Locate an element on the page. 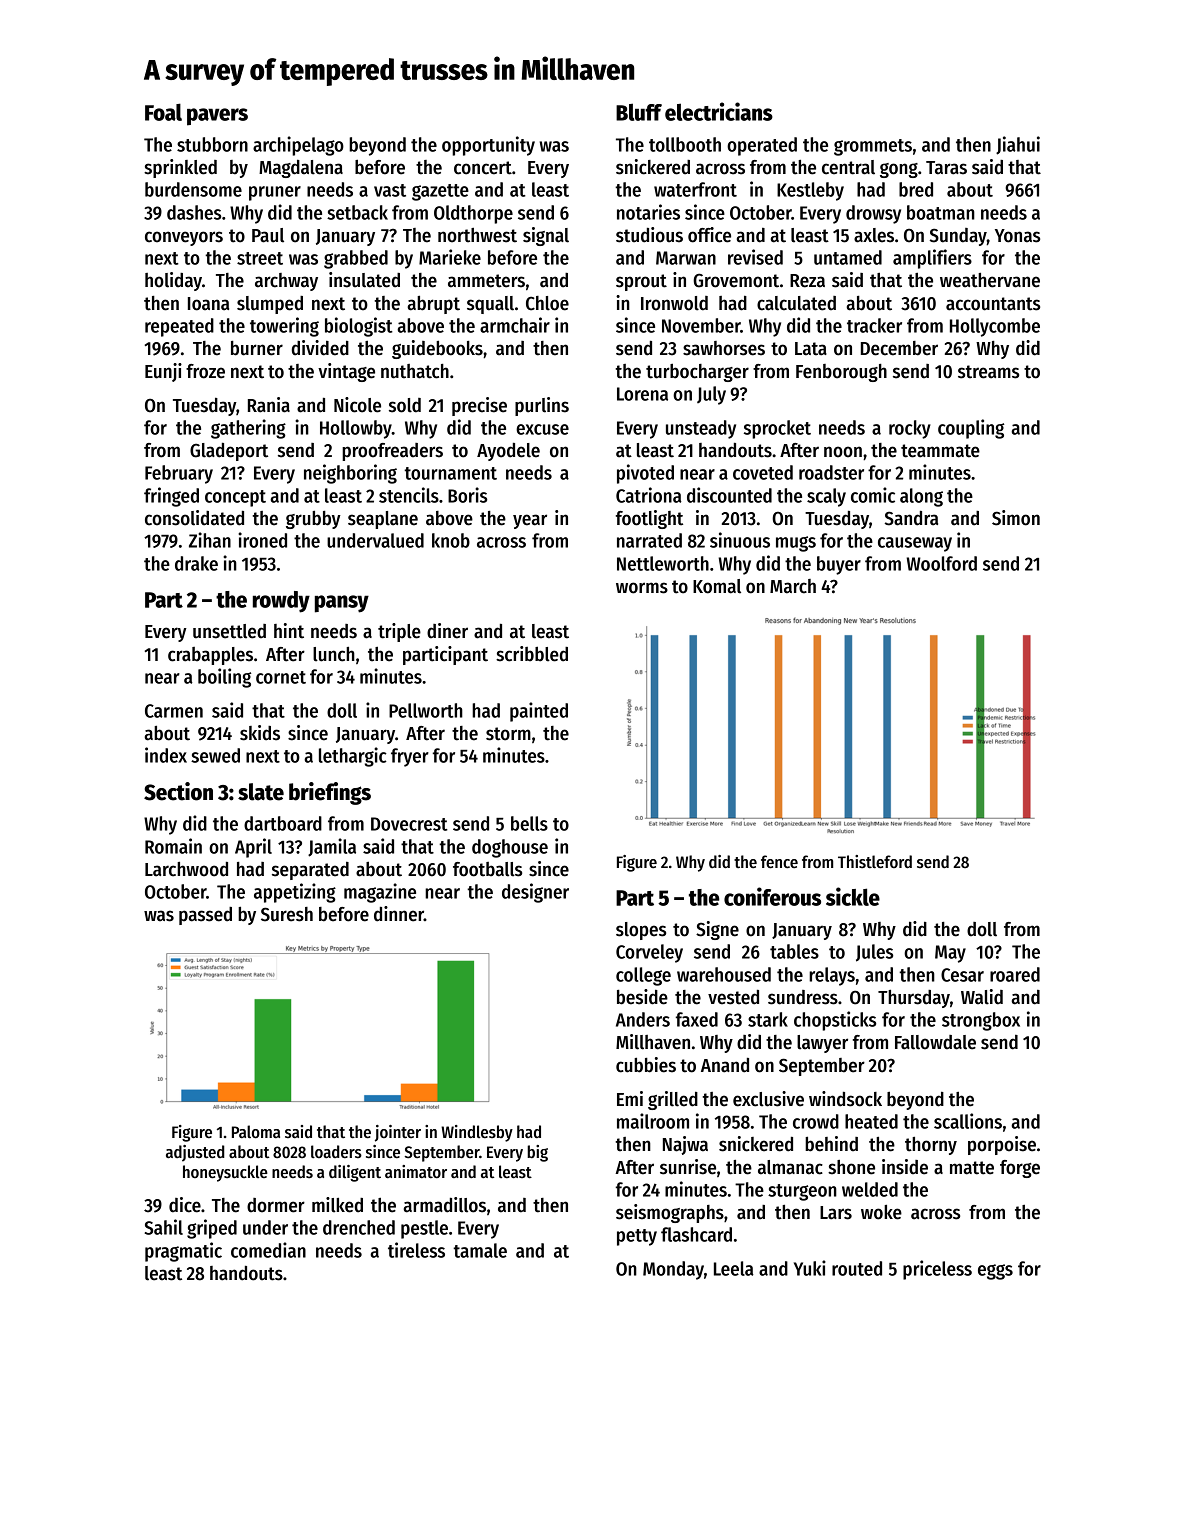 The width and height of the page is (1185, 1533). notaries is located at coordinates (648, 212).
